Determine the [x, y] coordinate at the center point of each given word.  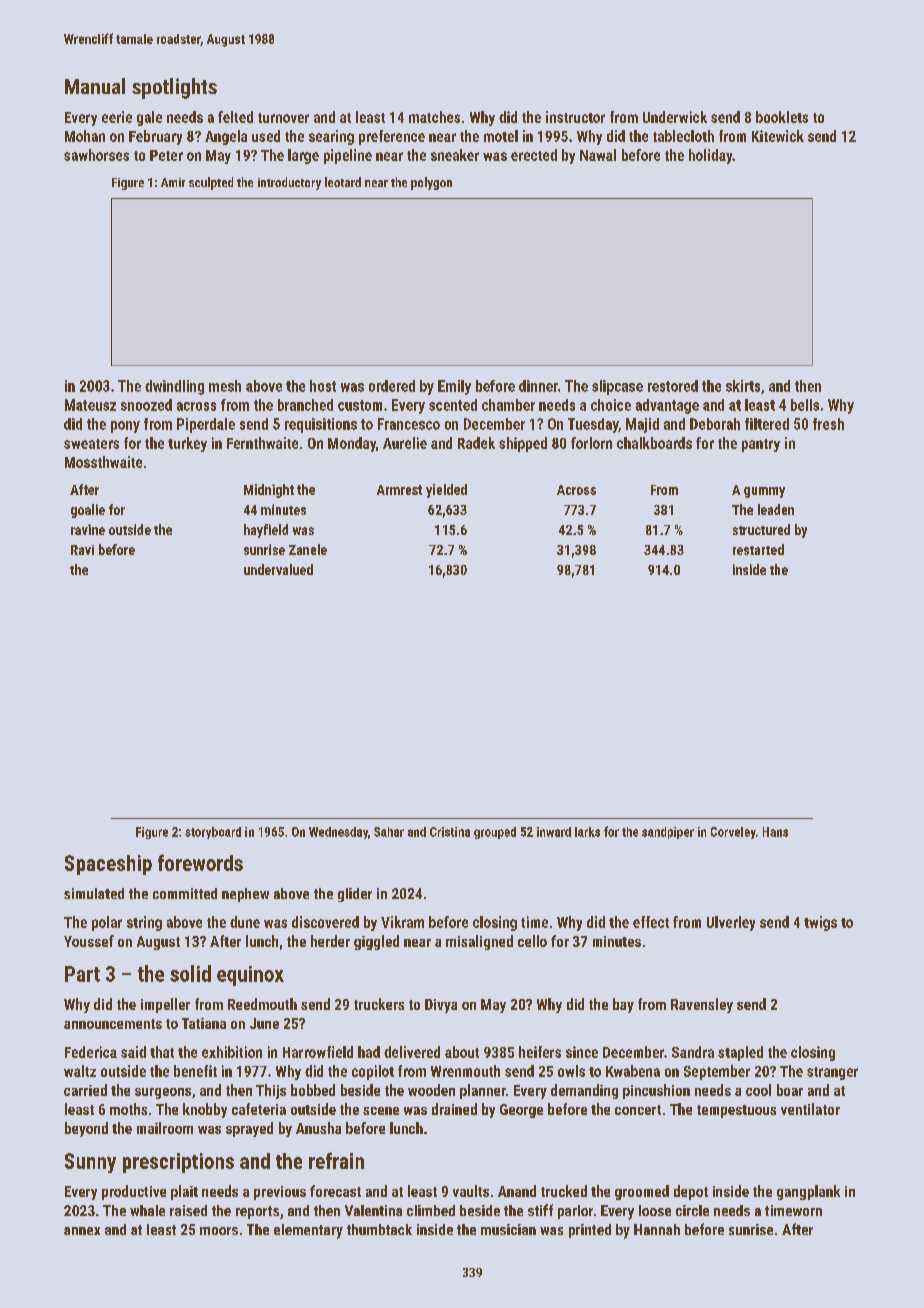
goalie [88, 511]
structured [761, 529]
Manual [95, 86]
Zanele [308, 549]
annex [82, 1231]
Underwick [675, 117]
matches [434, 117]
